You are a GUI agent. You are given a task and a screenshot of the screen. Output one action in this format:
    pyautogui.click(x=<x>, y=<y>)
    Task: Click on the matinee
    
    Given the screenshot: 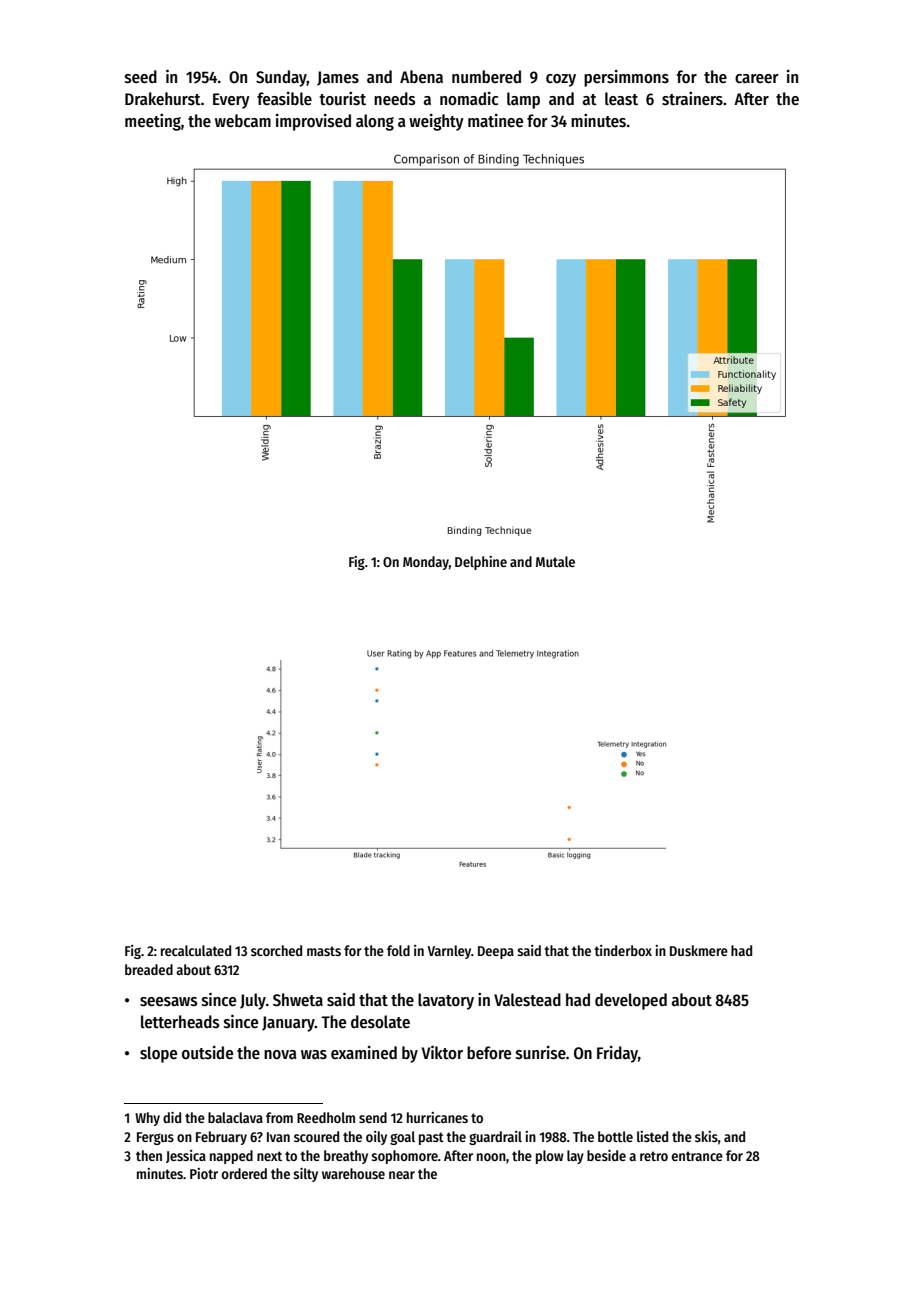 What is the action you would take?
    pyautogui.click(x=495, y=121)
